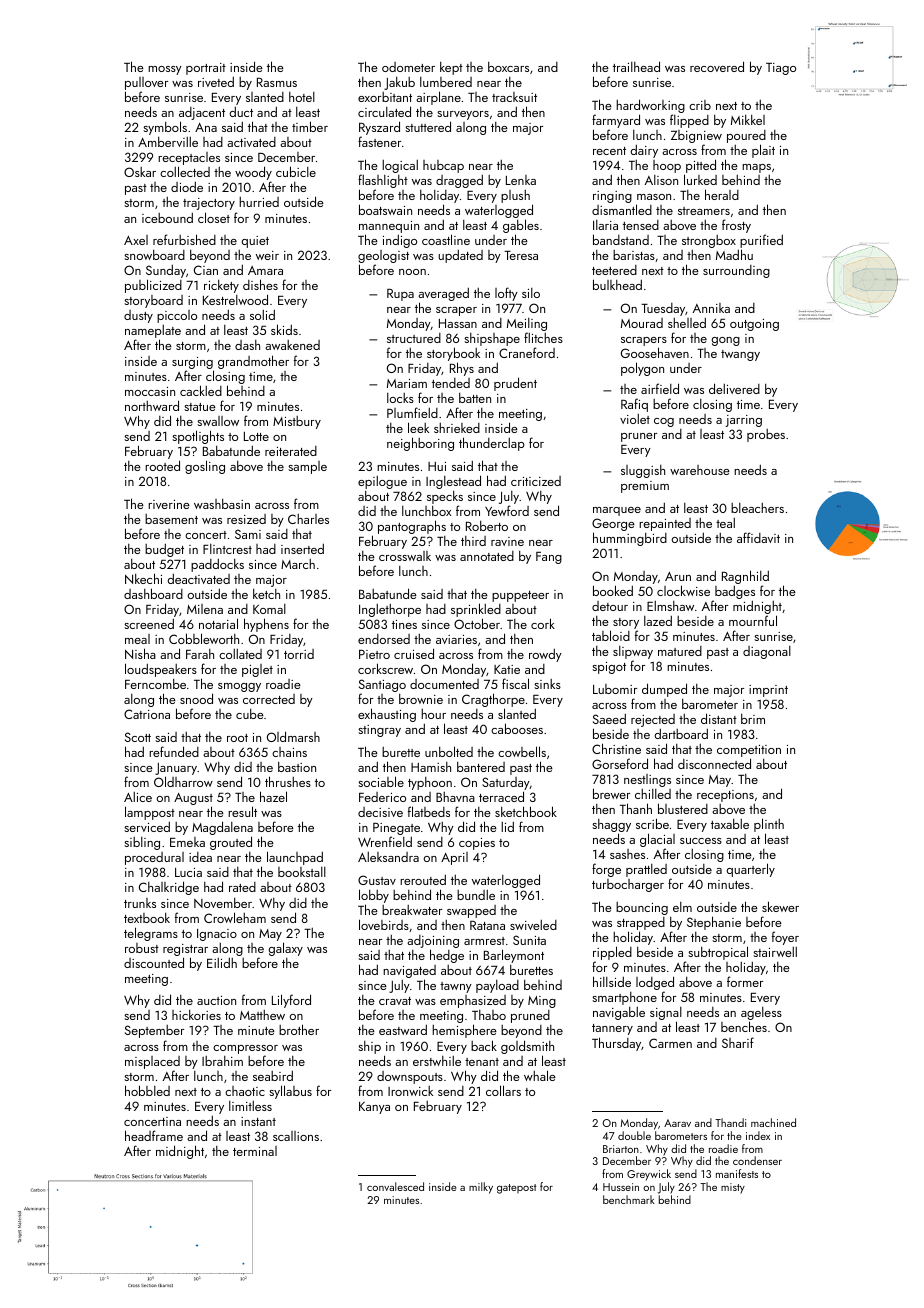 This page has height=1308, width=924. I want to click on terminal, so click(255, 1151).
